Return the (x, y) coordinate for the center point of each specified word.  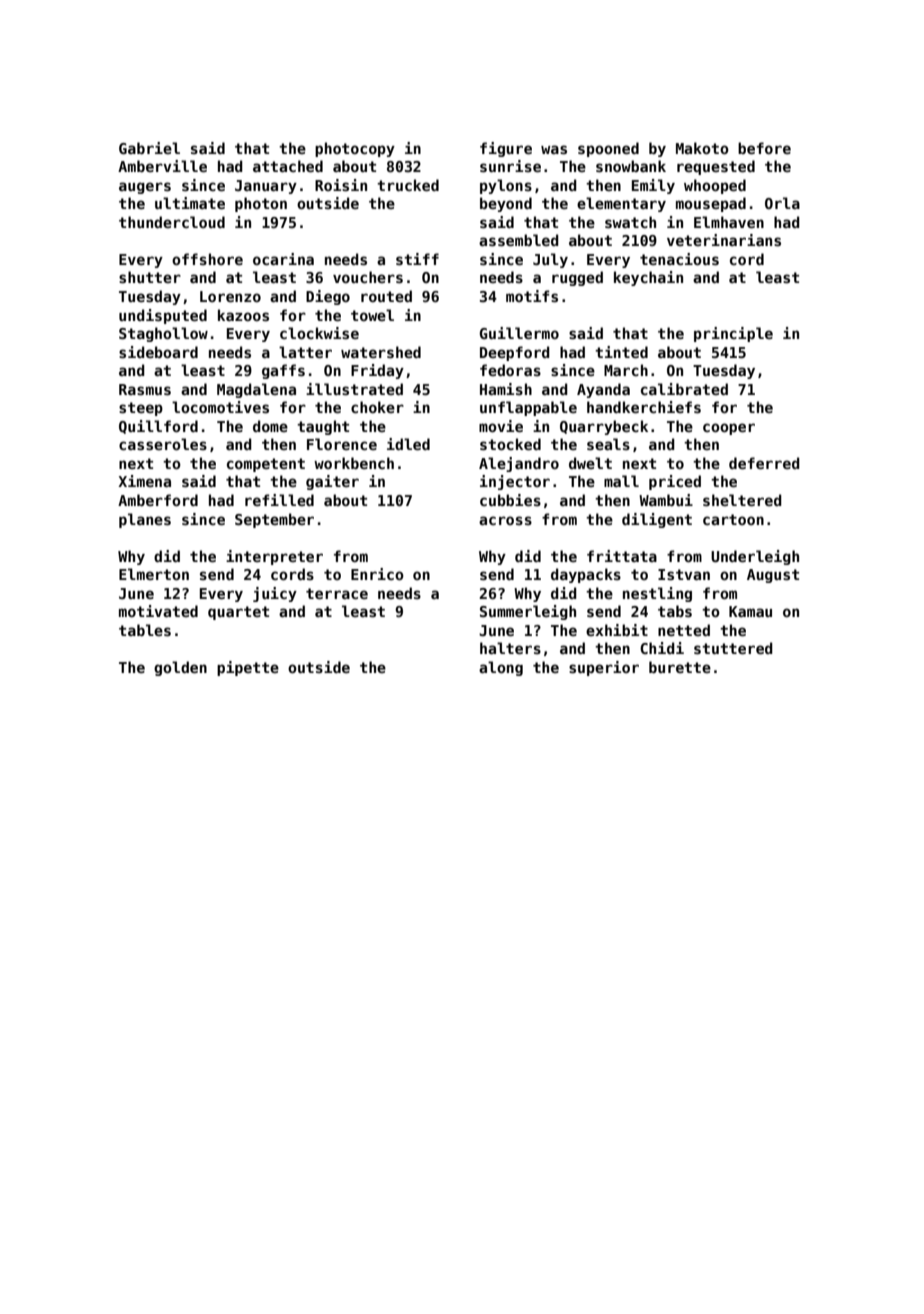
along (501, 668)
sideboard (158, 352)
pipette (248, 668)
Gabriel (149, 148)
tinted (621, 352)
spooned (608, 149)
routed (386, 296)
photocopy (355, 149)
